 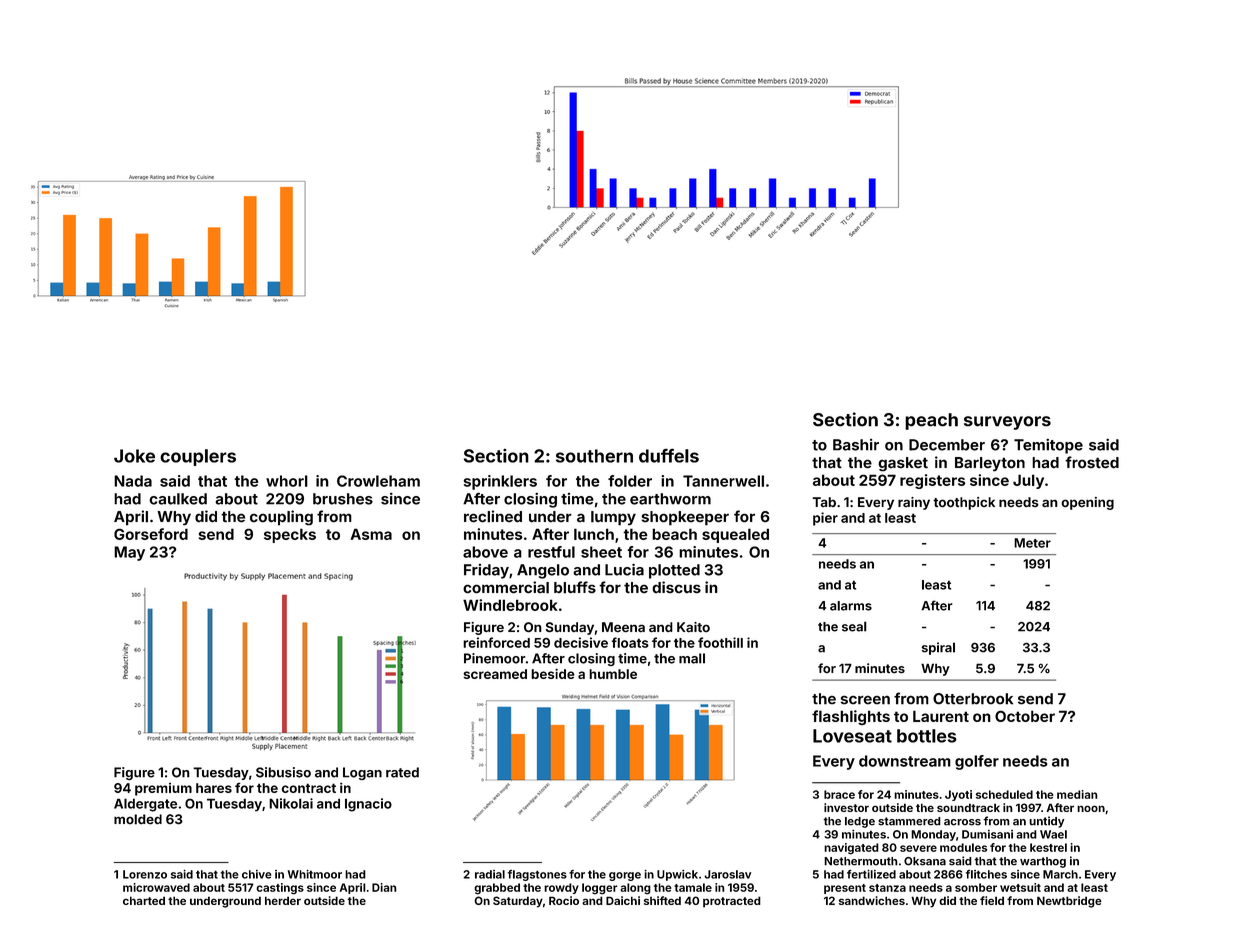 What do you see at coordinates (283, 772) in the document?
I see `Sibusiso` at bounding box center [283, 772].
